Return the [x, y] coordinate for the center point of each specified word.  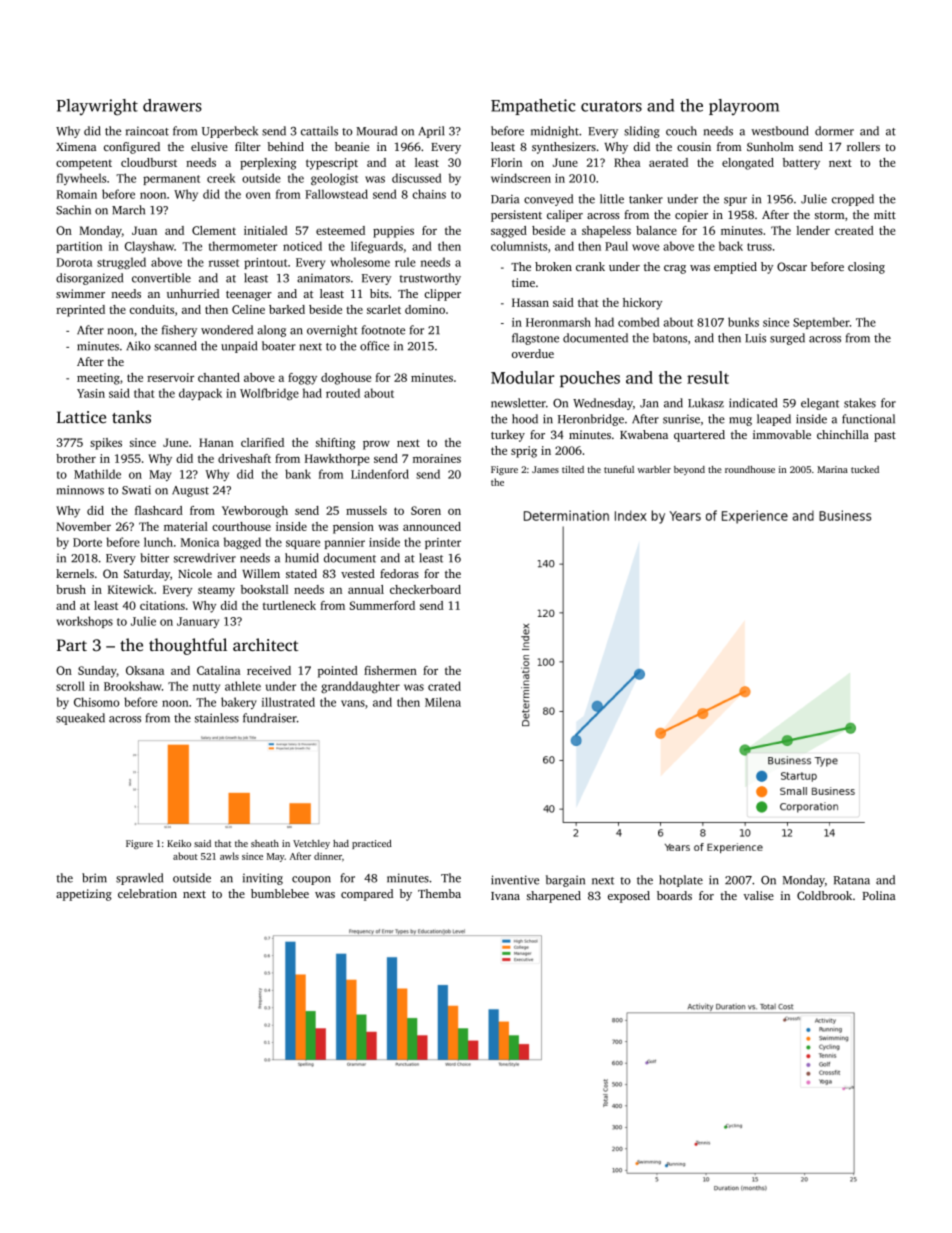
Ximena [76, 146]
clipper [443, 295]
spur [735, 201]
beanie [352, 146]
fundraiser [270, 718]
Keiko [179, 843]
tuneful [619, 469]
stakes [860, 403]
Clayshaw [149, 247]
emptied [735, 268]
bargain [565, 881]
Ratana [852, 880]
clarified [262, 442]
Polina [879, 895]
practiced [372, 844]
